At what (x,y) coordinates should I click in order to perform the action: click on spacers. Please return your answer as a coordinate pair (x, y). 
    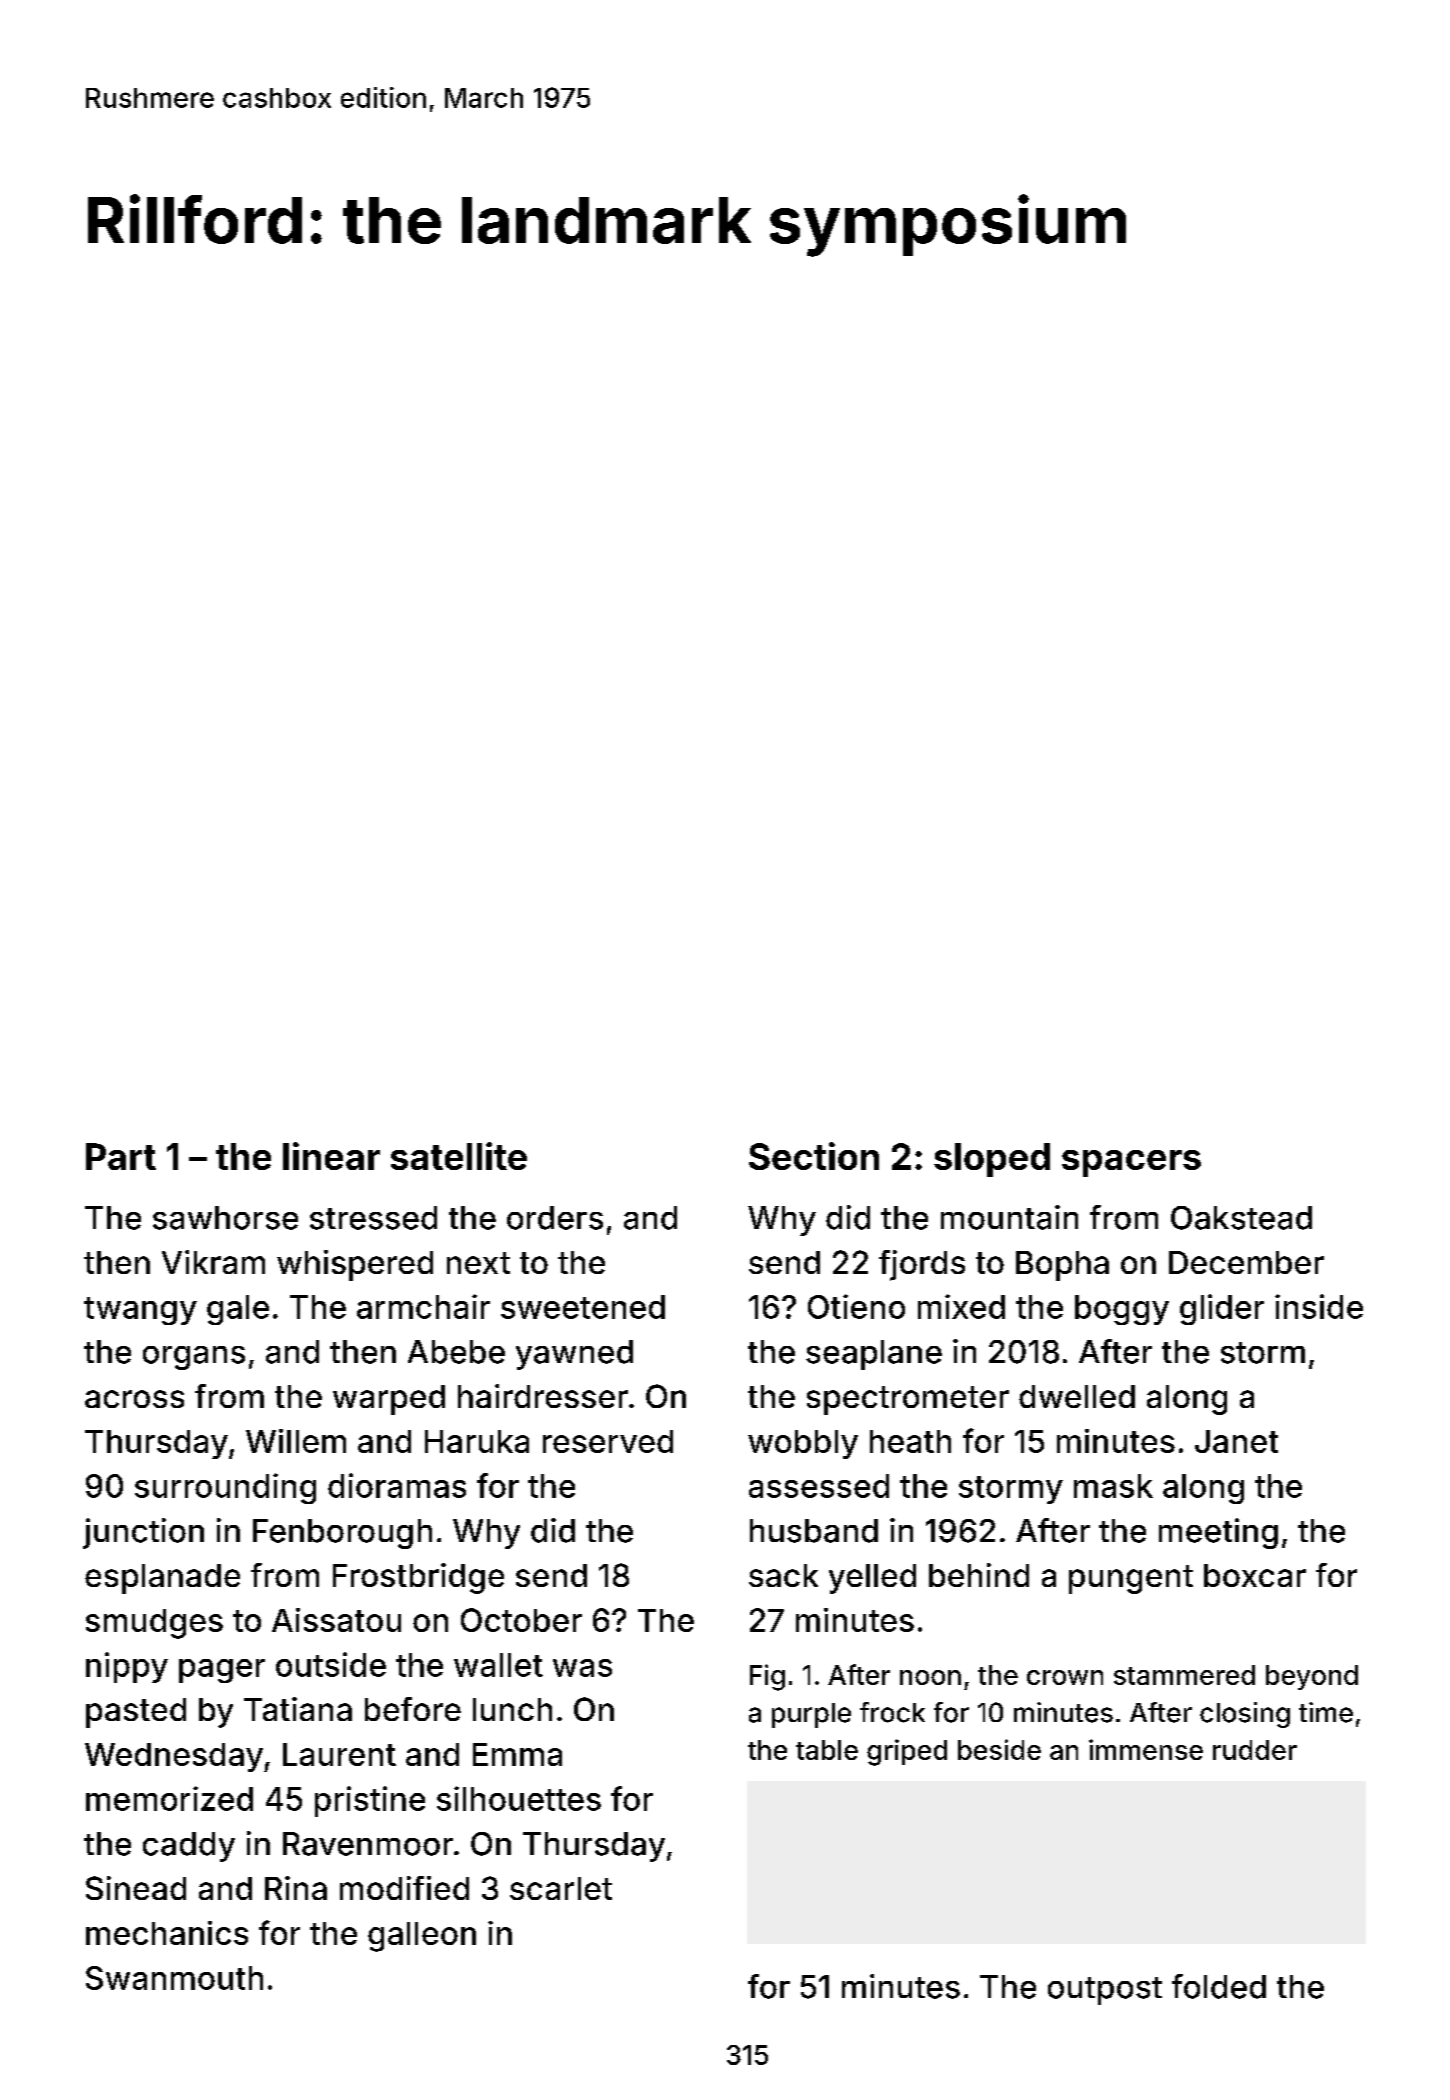
    Looking at the image, I should click on (1131, 1163).
